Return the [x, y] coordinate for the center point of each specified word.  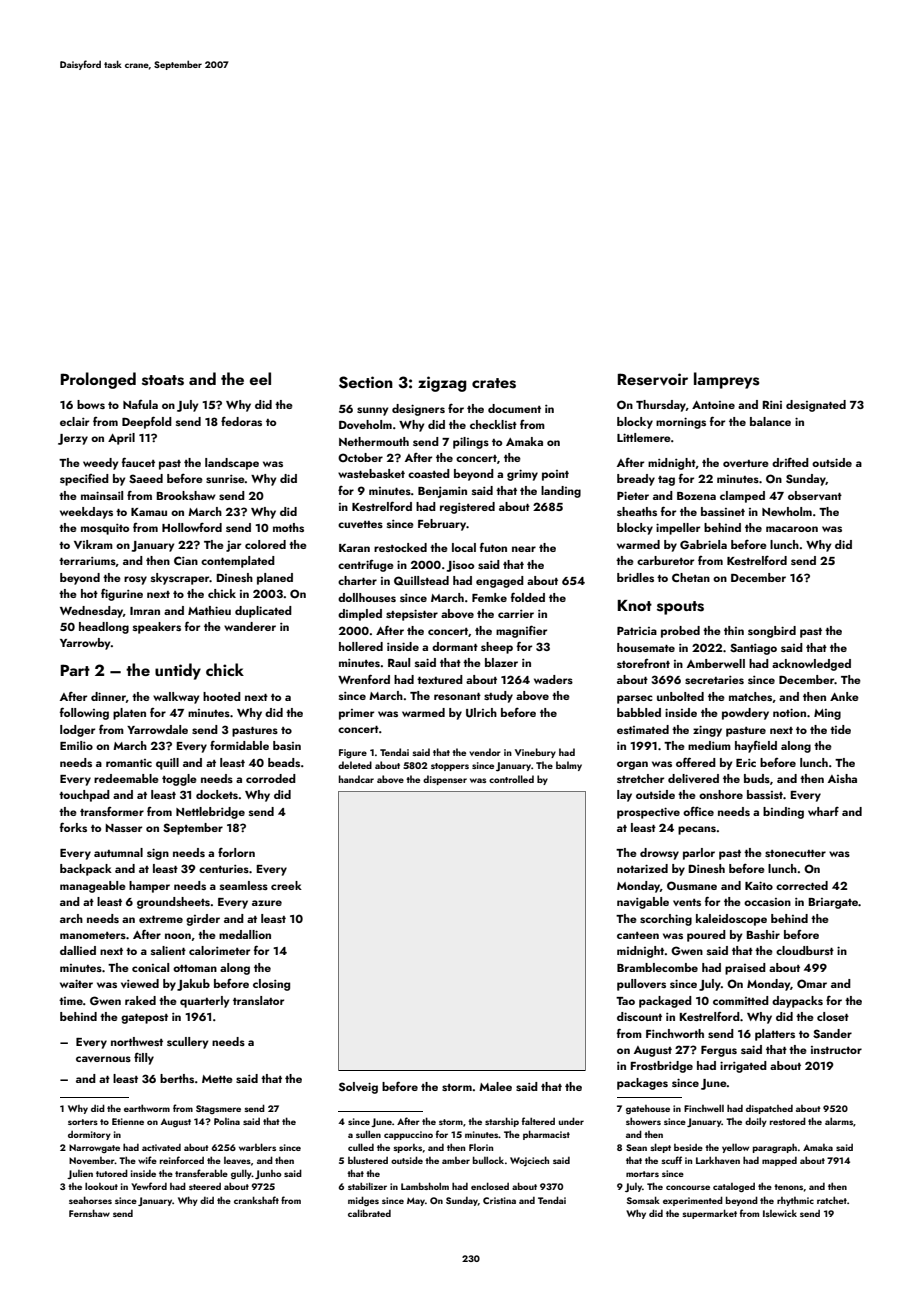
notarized [642, 868]
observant [815, 495]
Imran [145, 611]
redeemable [126, 778]
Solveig [358, 1088]
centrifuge [366, 566]
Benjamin [442, 492]
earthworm [147, 1108]
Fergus [719, 1051]
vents [687, 902]
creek [286, 885]
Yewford [149, 1186]
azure [267, 903]
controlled [511, 779]
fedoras [241, 421]
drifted [790, 462]
